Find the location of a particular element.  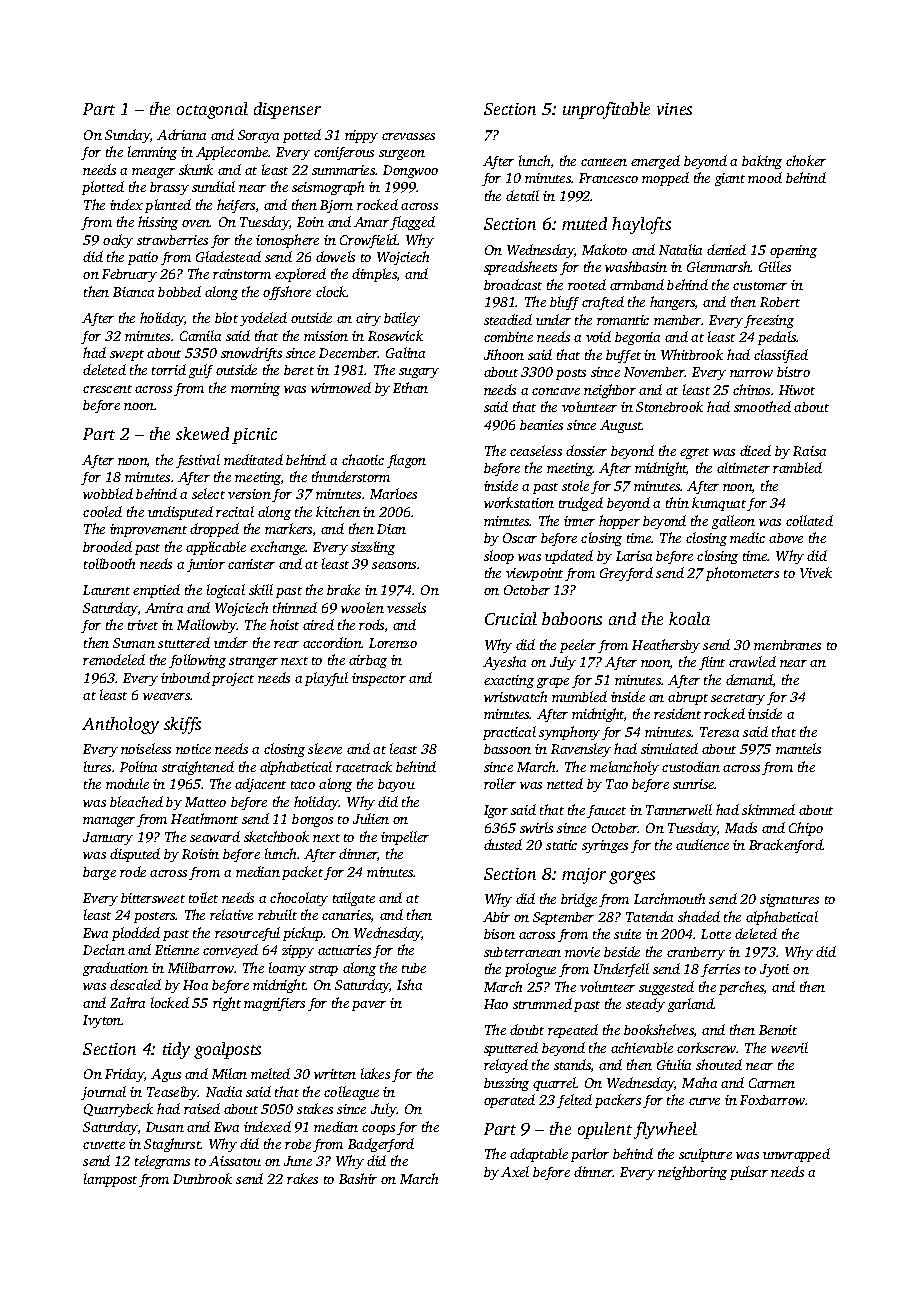

Camila is located at coordinates (200, 335).
